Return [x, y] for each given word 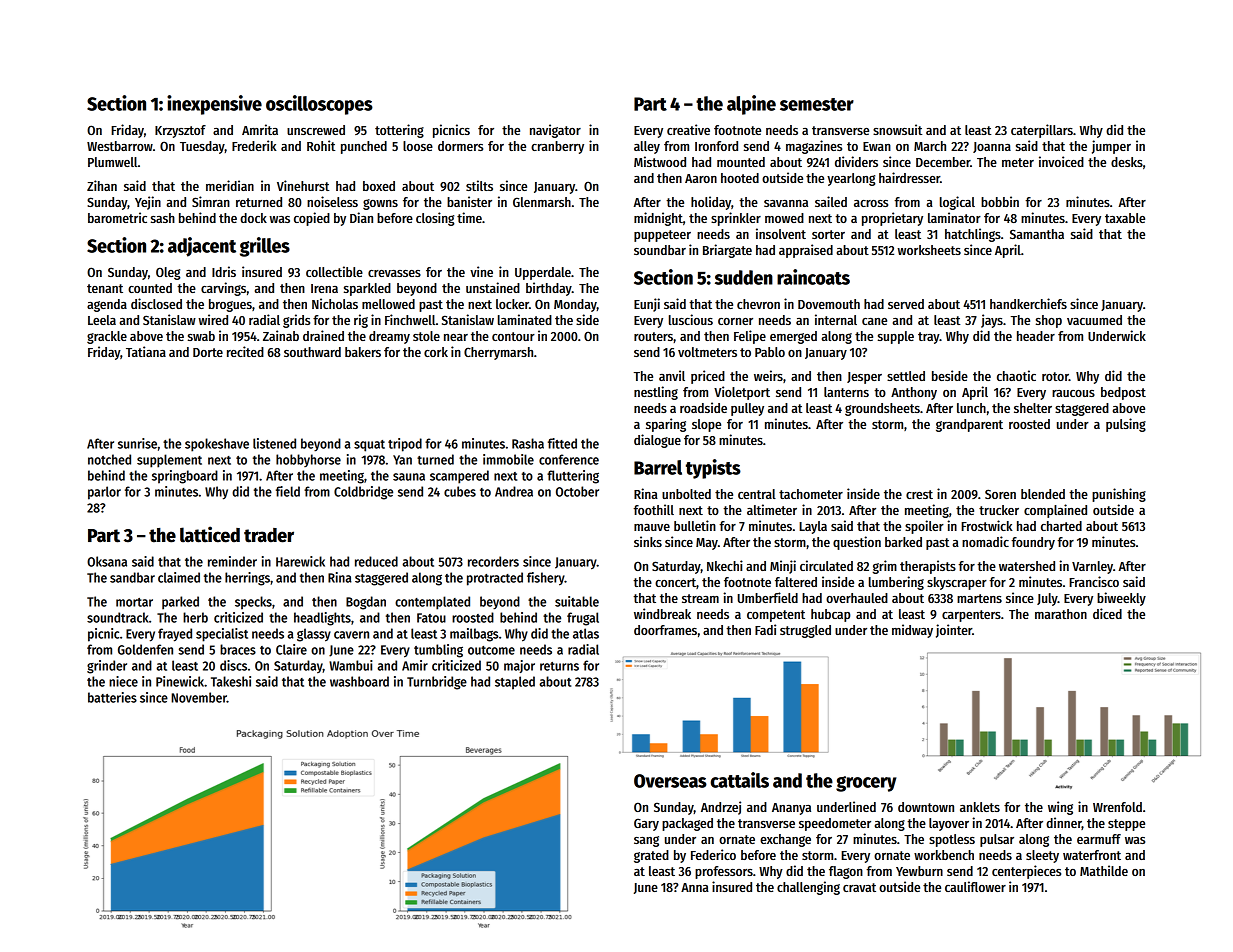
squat [369, 446]
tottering [399, 131]
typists [713, 469]
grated [651, 856]
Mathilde [1104, 870]
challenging [808, 888]
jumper [1111, 147]
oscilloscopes [319, 105]
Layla [813, 527]
